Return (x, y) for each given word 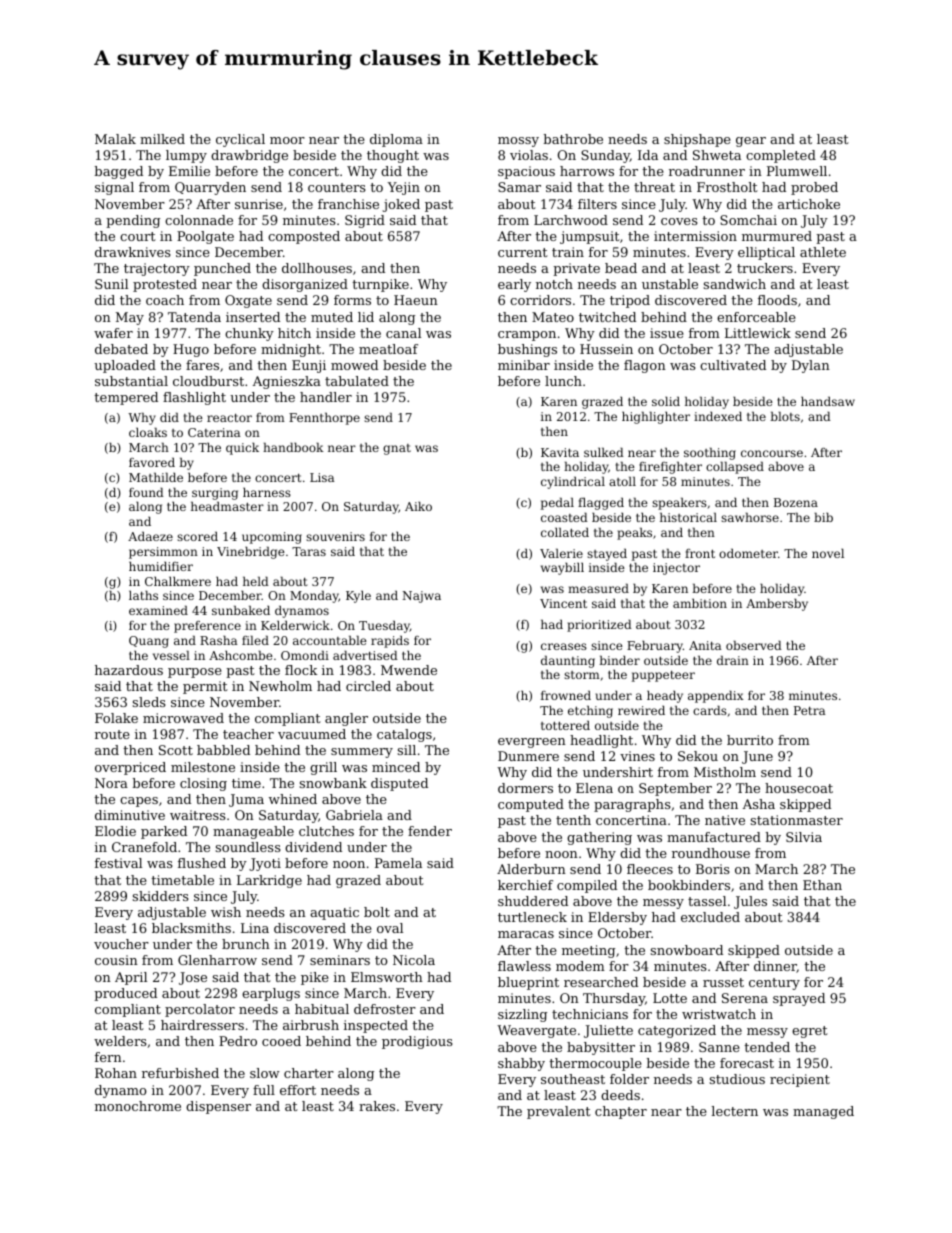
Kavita (560, 452)
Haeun (416, 300)
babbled (223, 750)
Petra (810, 710)
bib (823, 517)
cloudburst (208, 381)
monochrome (138, 1106)
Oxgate (248, 301)
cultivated (733, 365)
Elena (594, 788)
